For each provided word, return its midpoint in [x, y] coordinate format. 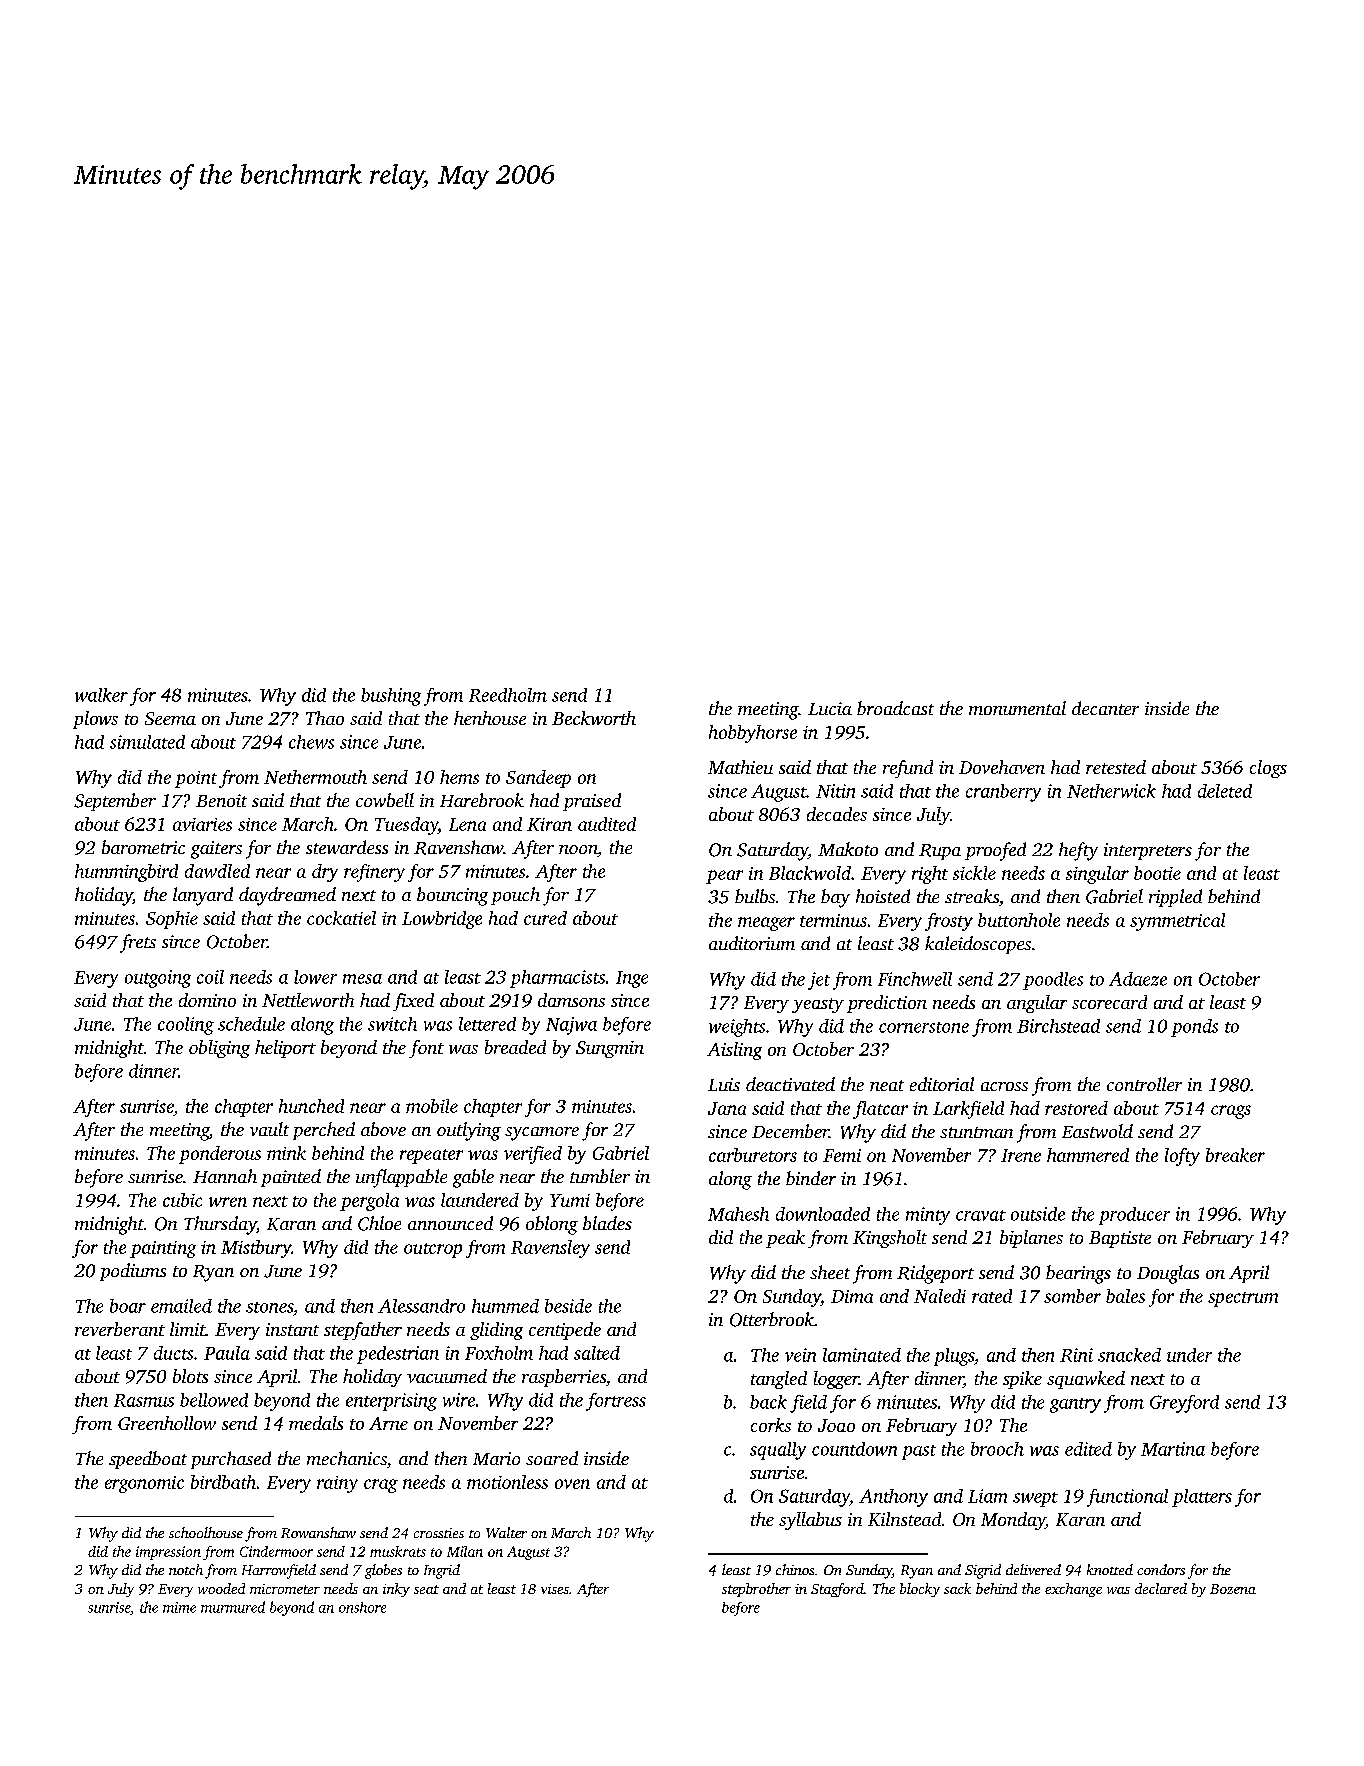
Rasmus [144, 1400]
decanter [1105, 708]
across [1004, 1086]
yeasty [818, 1005]
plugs [954, 1357]
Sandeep [538, 779]
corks [771, 1425]
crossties [439, 1533]
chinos [795, 1569]
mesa [362, 979]
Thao [325, 718]
